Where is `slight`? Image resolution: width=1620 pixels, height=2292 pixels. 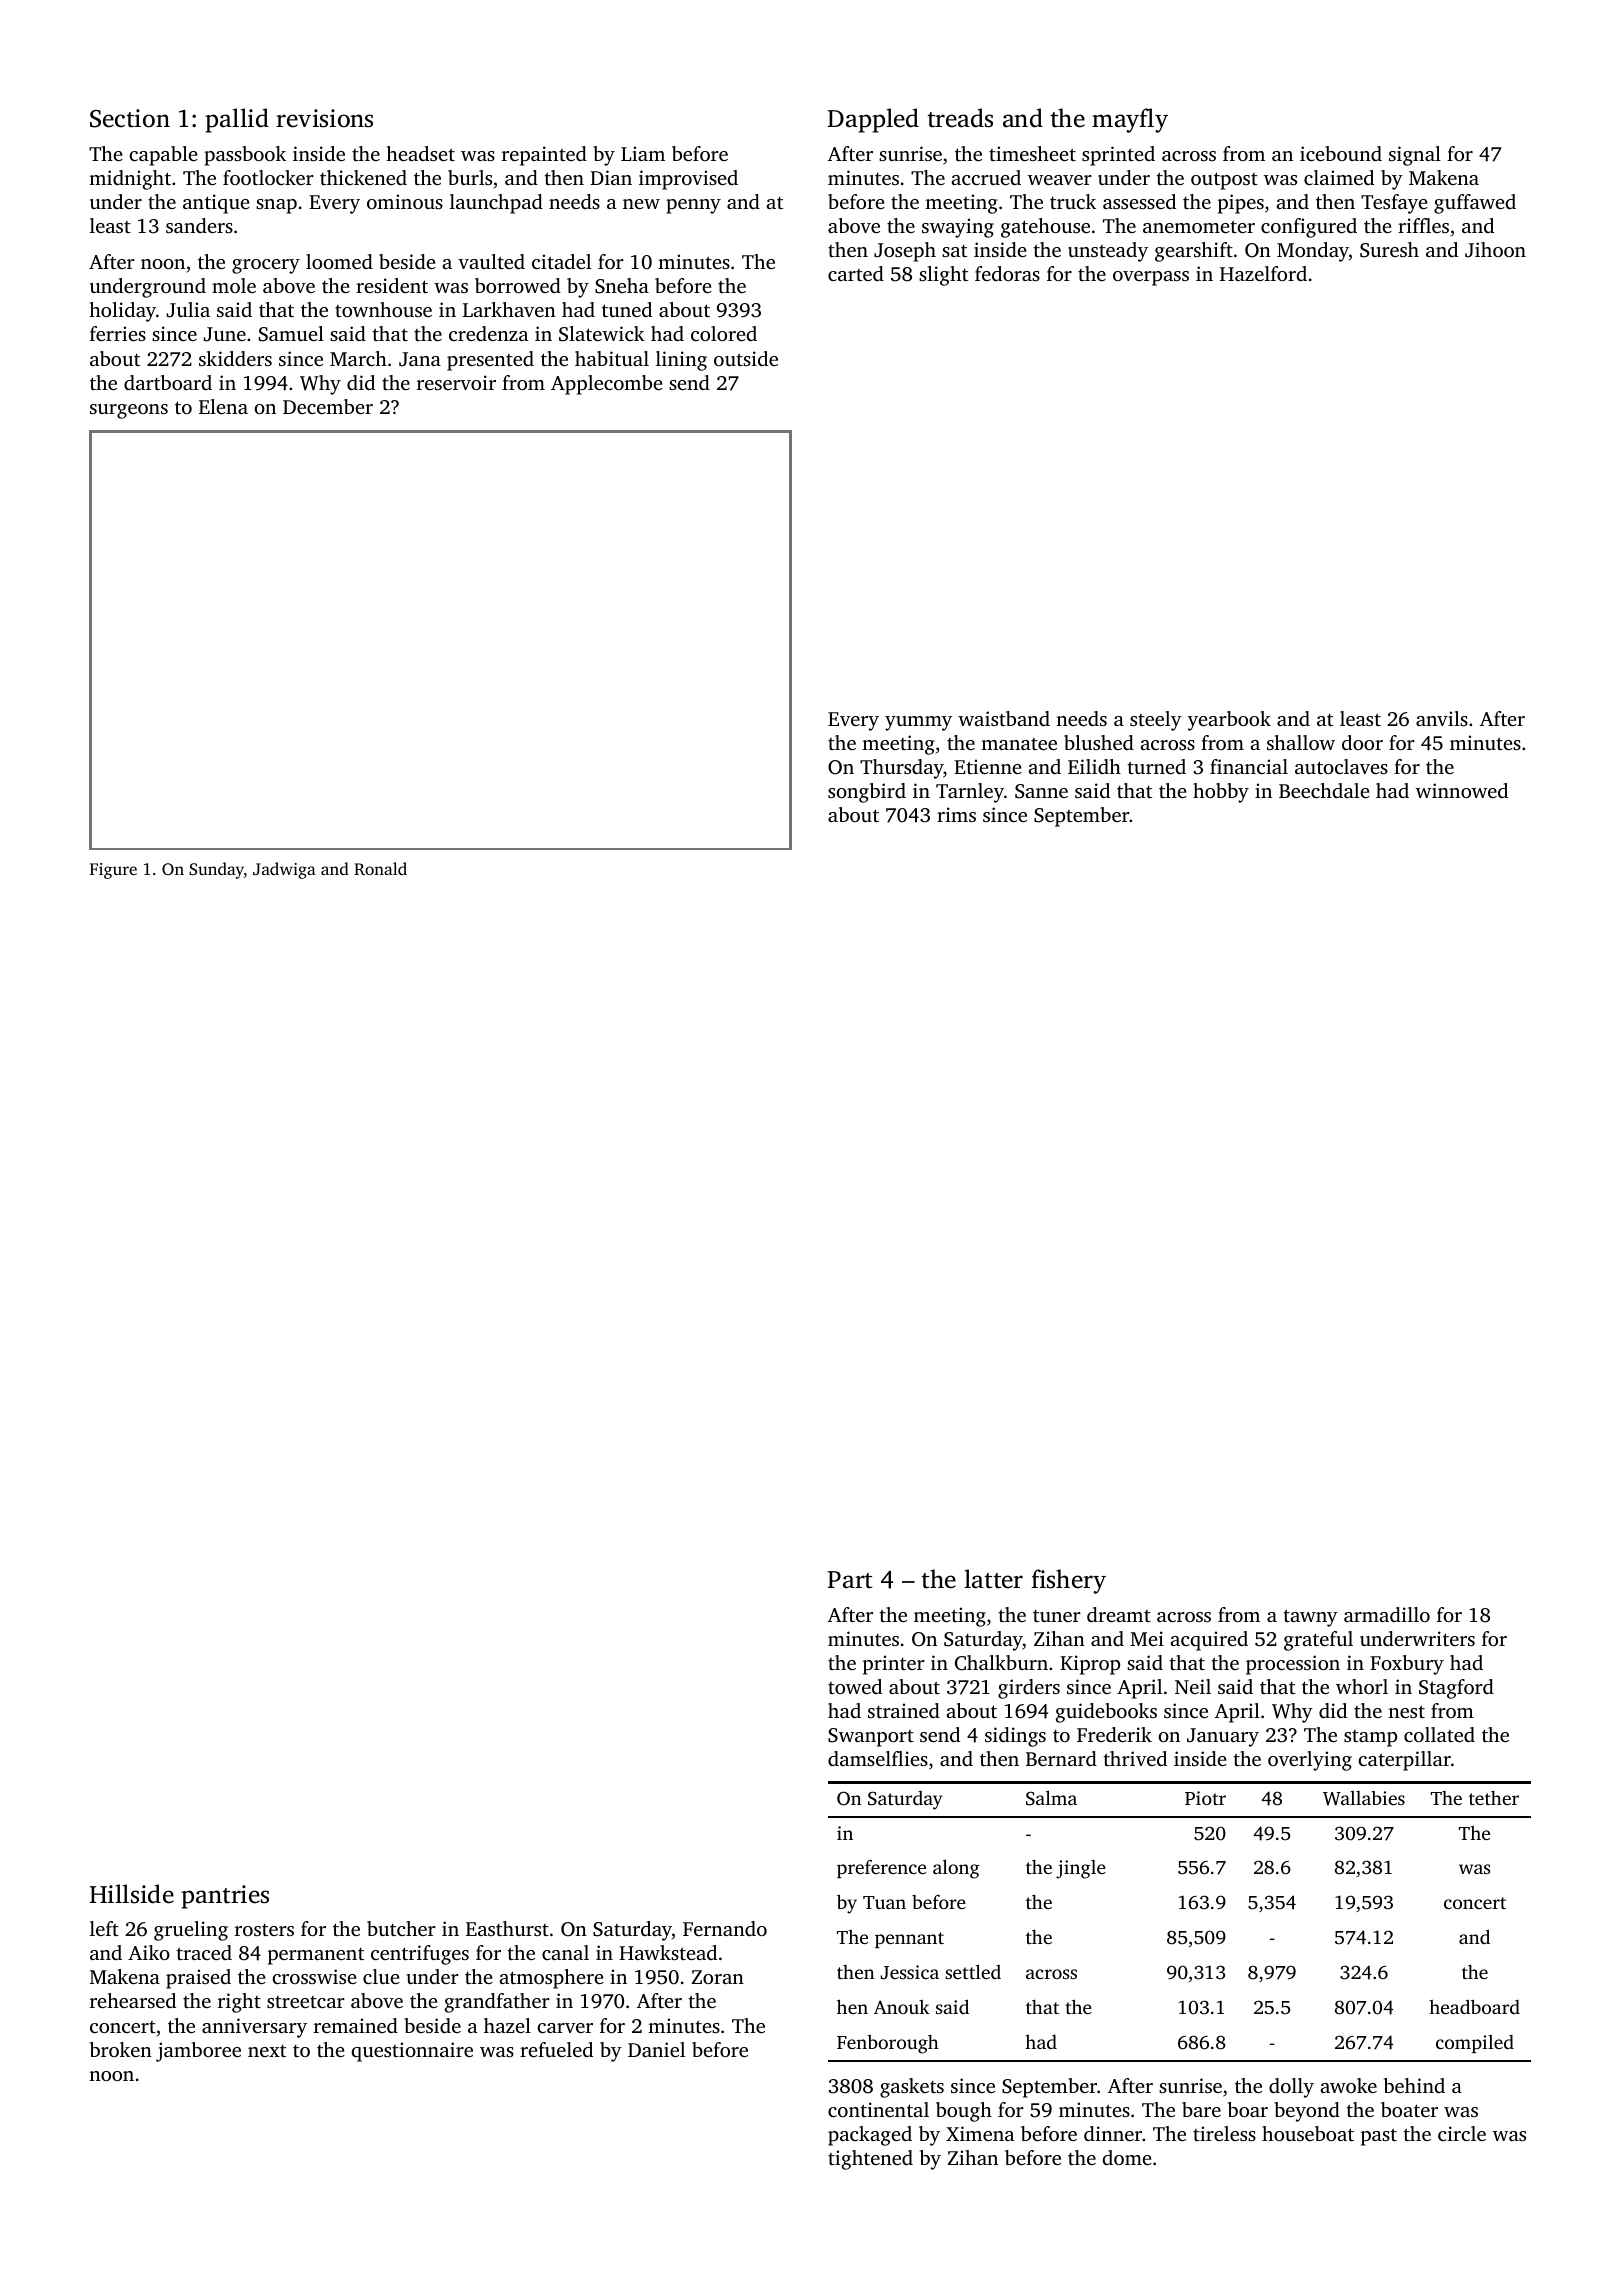
slight is located at coordinates (943, 276).
